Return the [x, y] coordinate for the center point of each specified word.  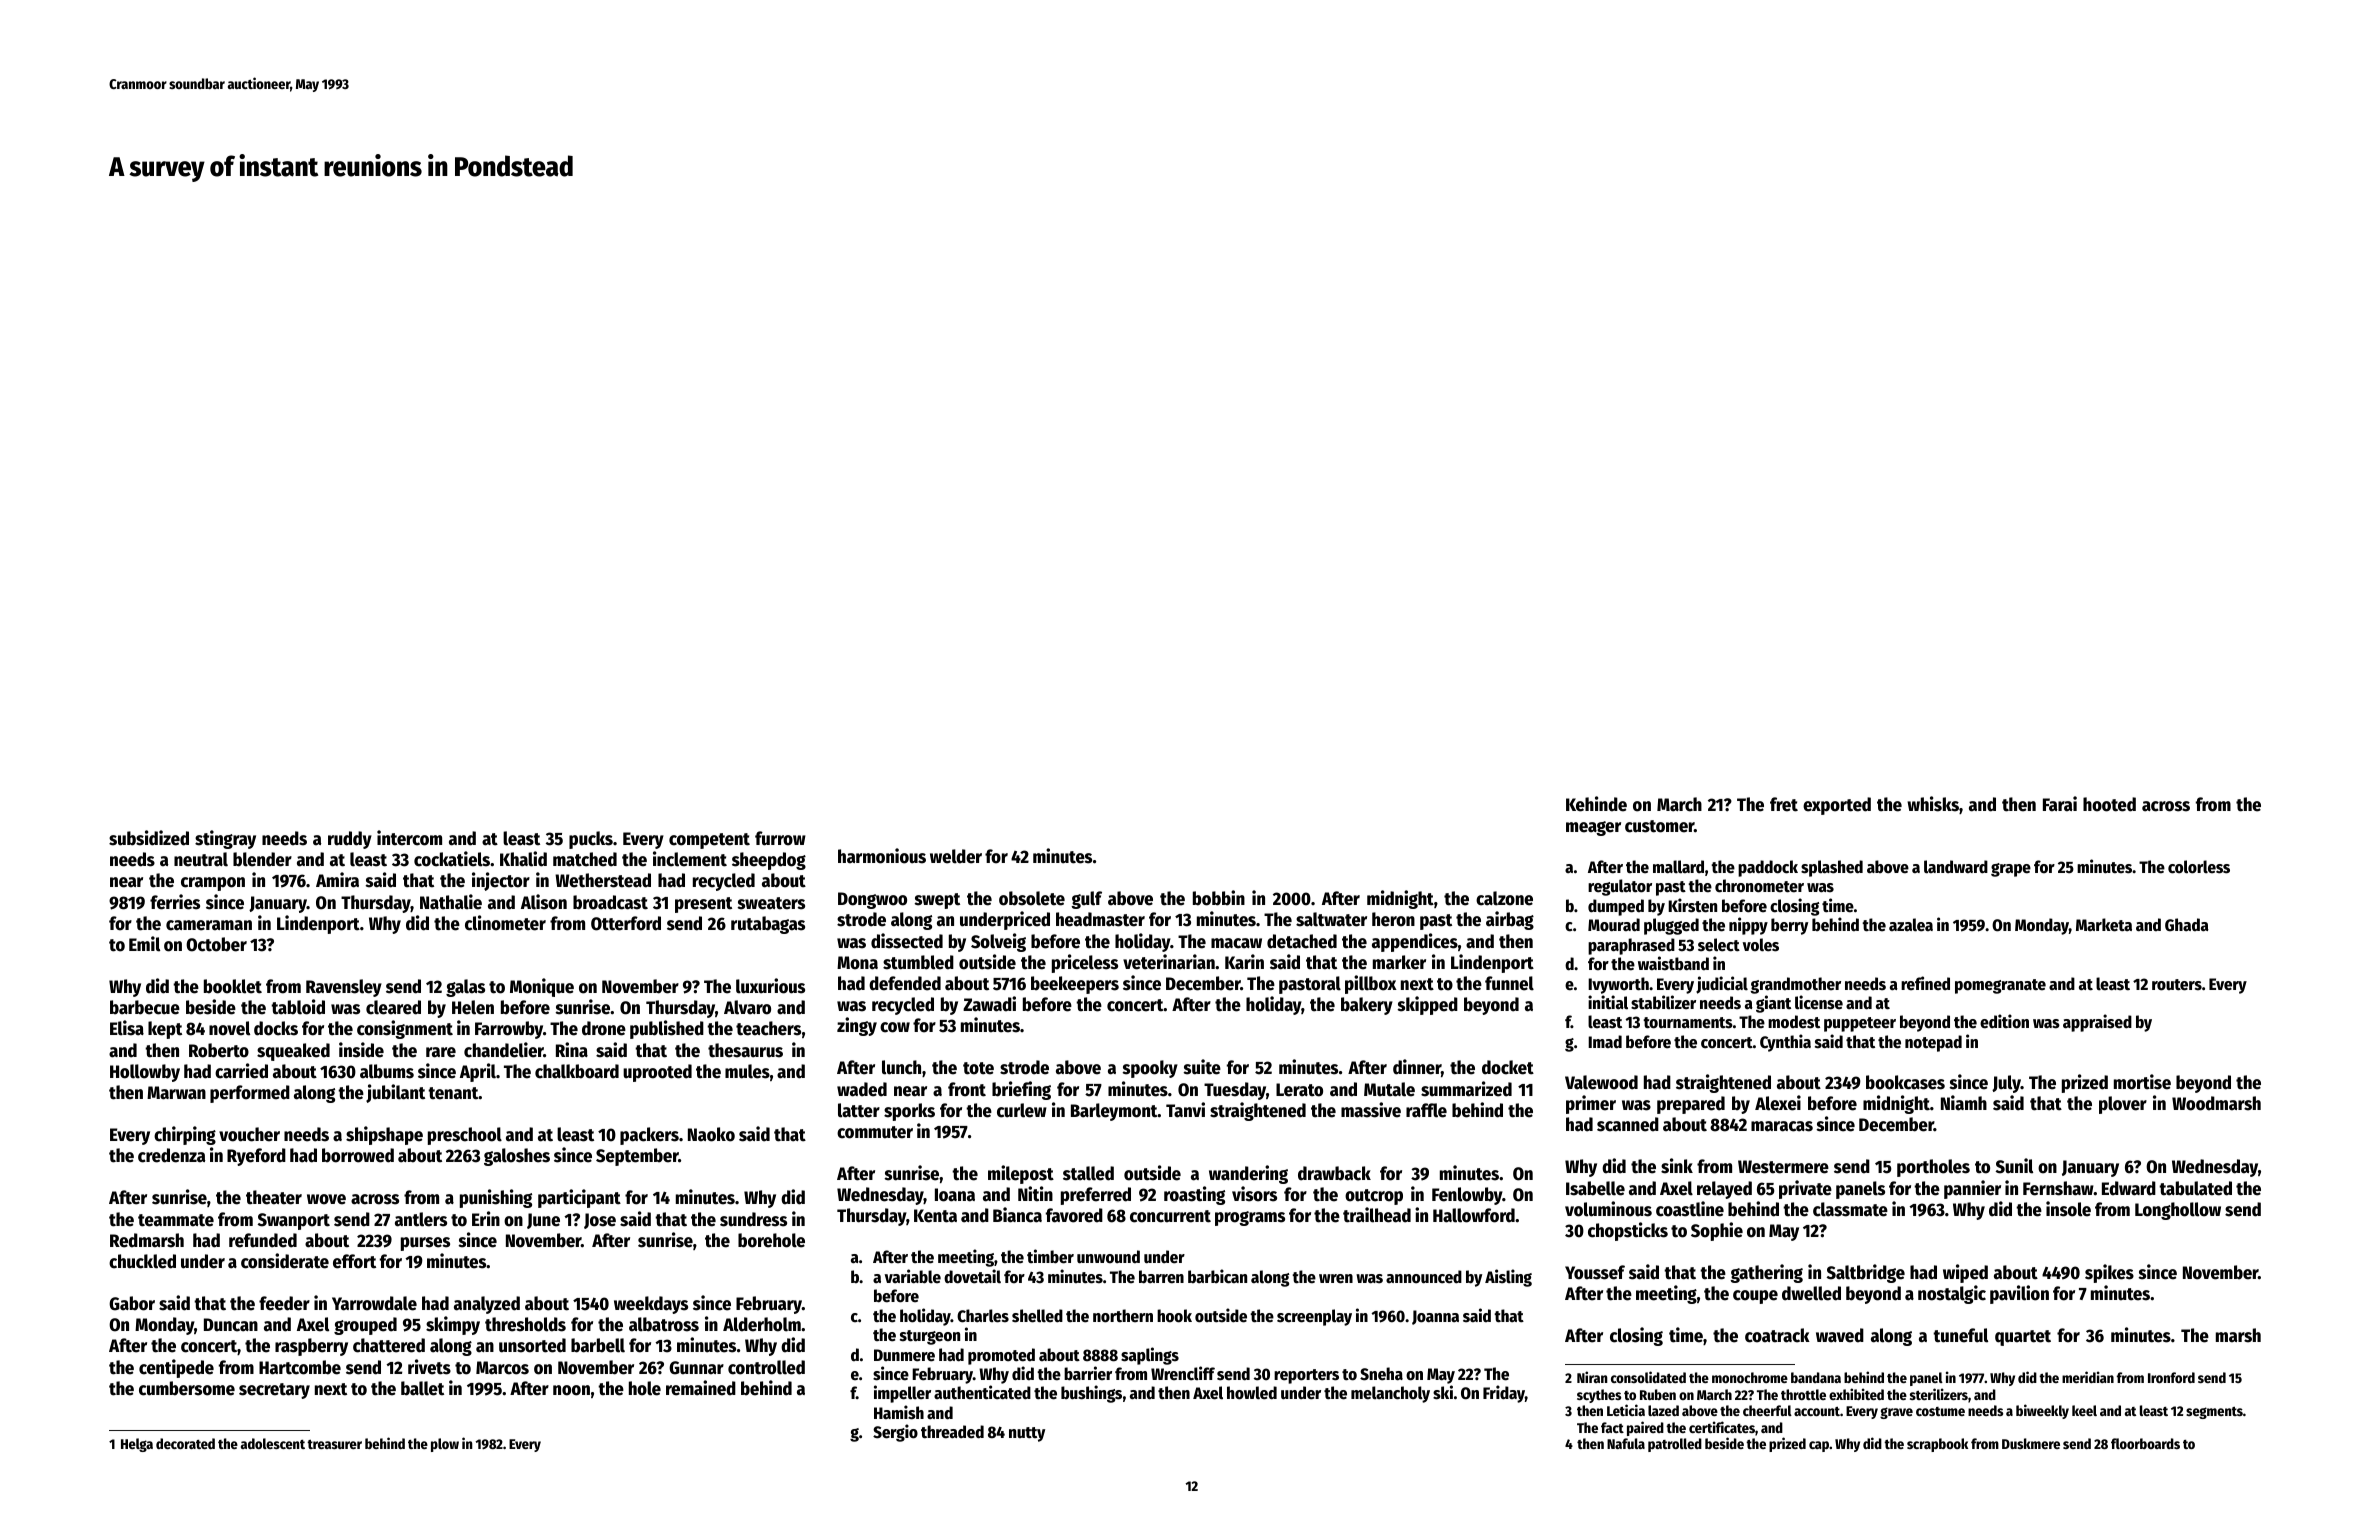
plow [445, 1445]
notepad [1933, 1043]
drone [604, 1028]
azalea [1911, 925]
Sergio [895, 1433]
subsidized [149, 838]
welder [956, 856]
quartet [2023, 1338]
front [967, 1089]
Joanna [1435, 1317]
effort [354, 1261]
